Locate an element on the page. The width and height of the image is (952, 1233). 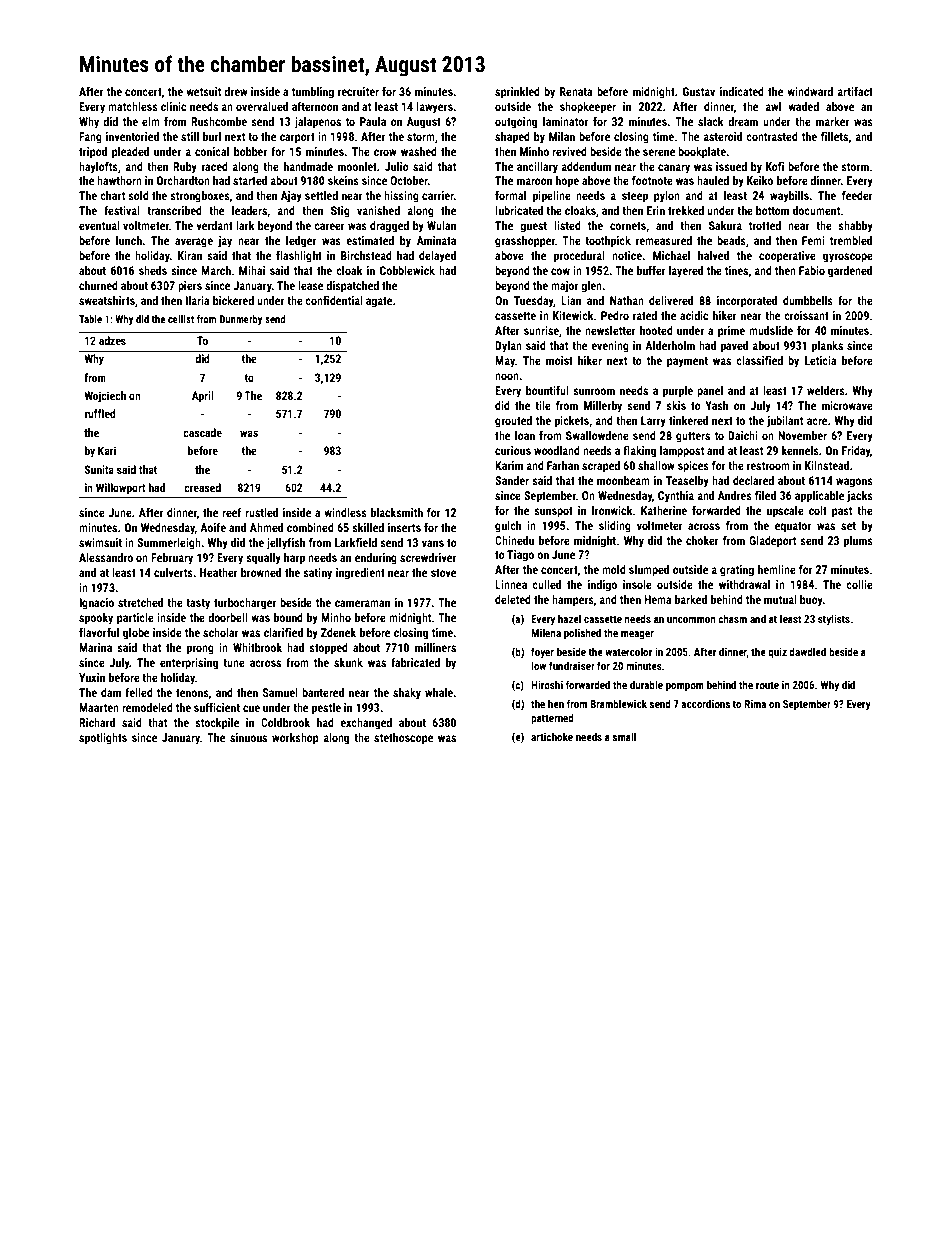
confidential is located at coordinates (334, 300).
